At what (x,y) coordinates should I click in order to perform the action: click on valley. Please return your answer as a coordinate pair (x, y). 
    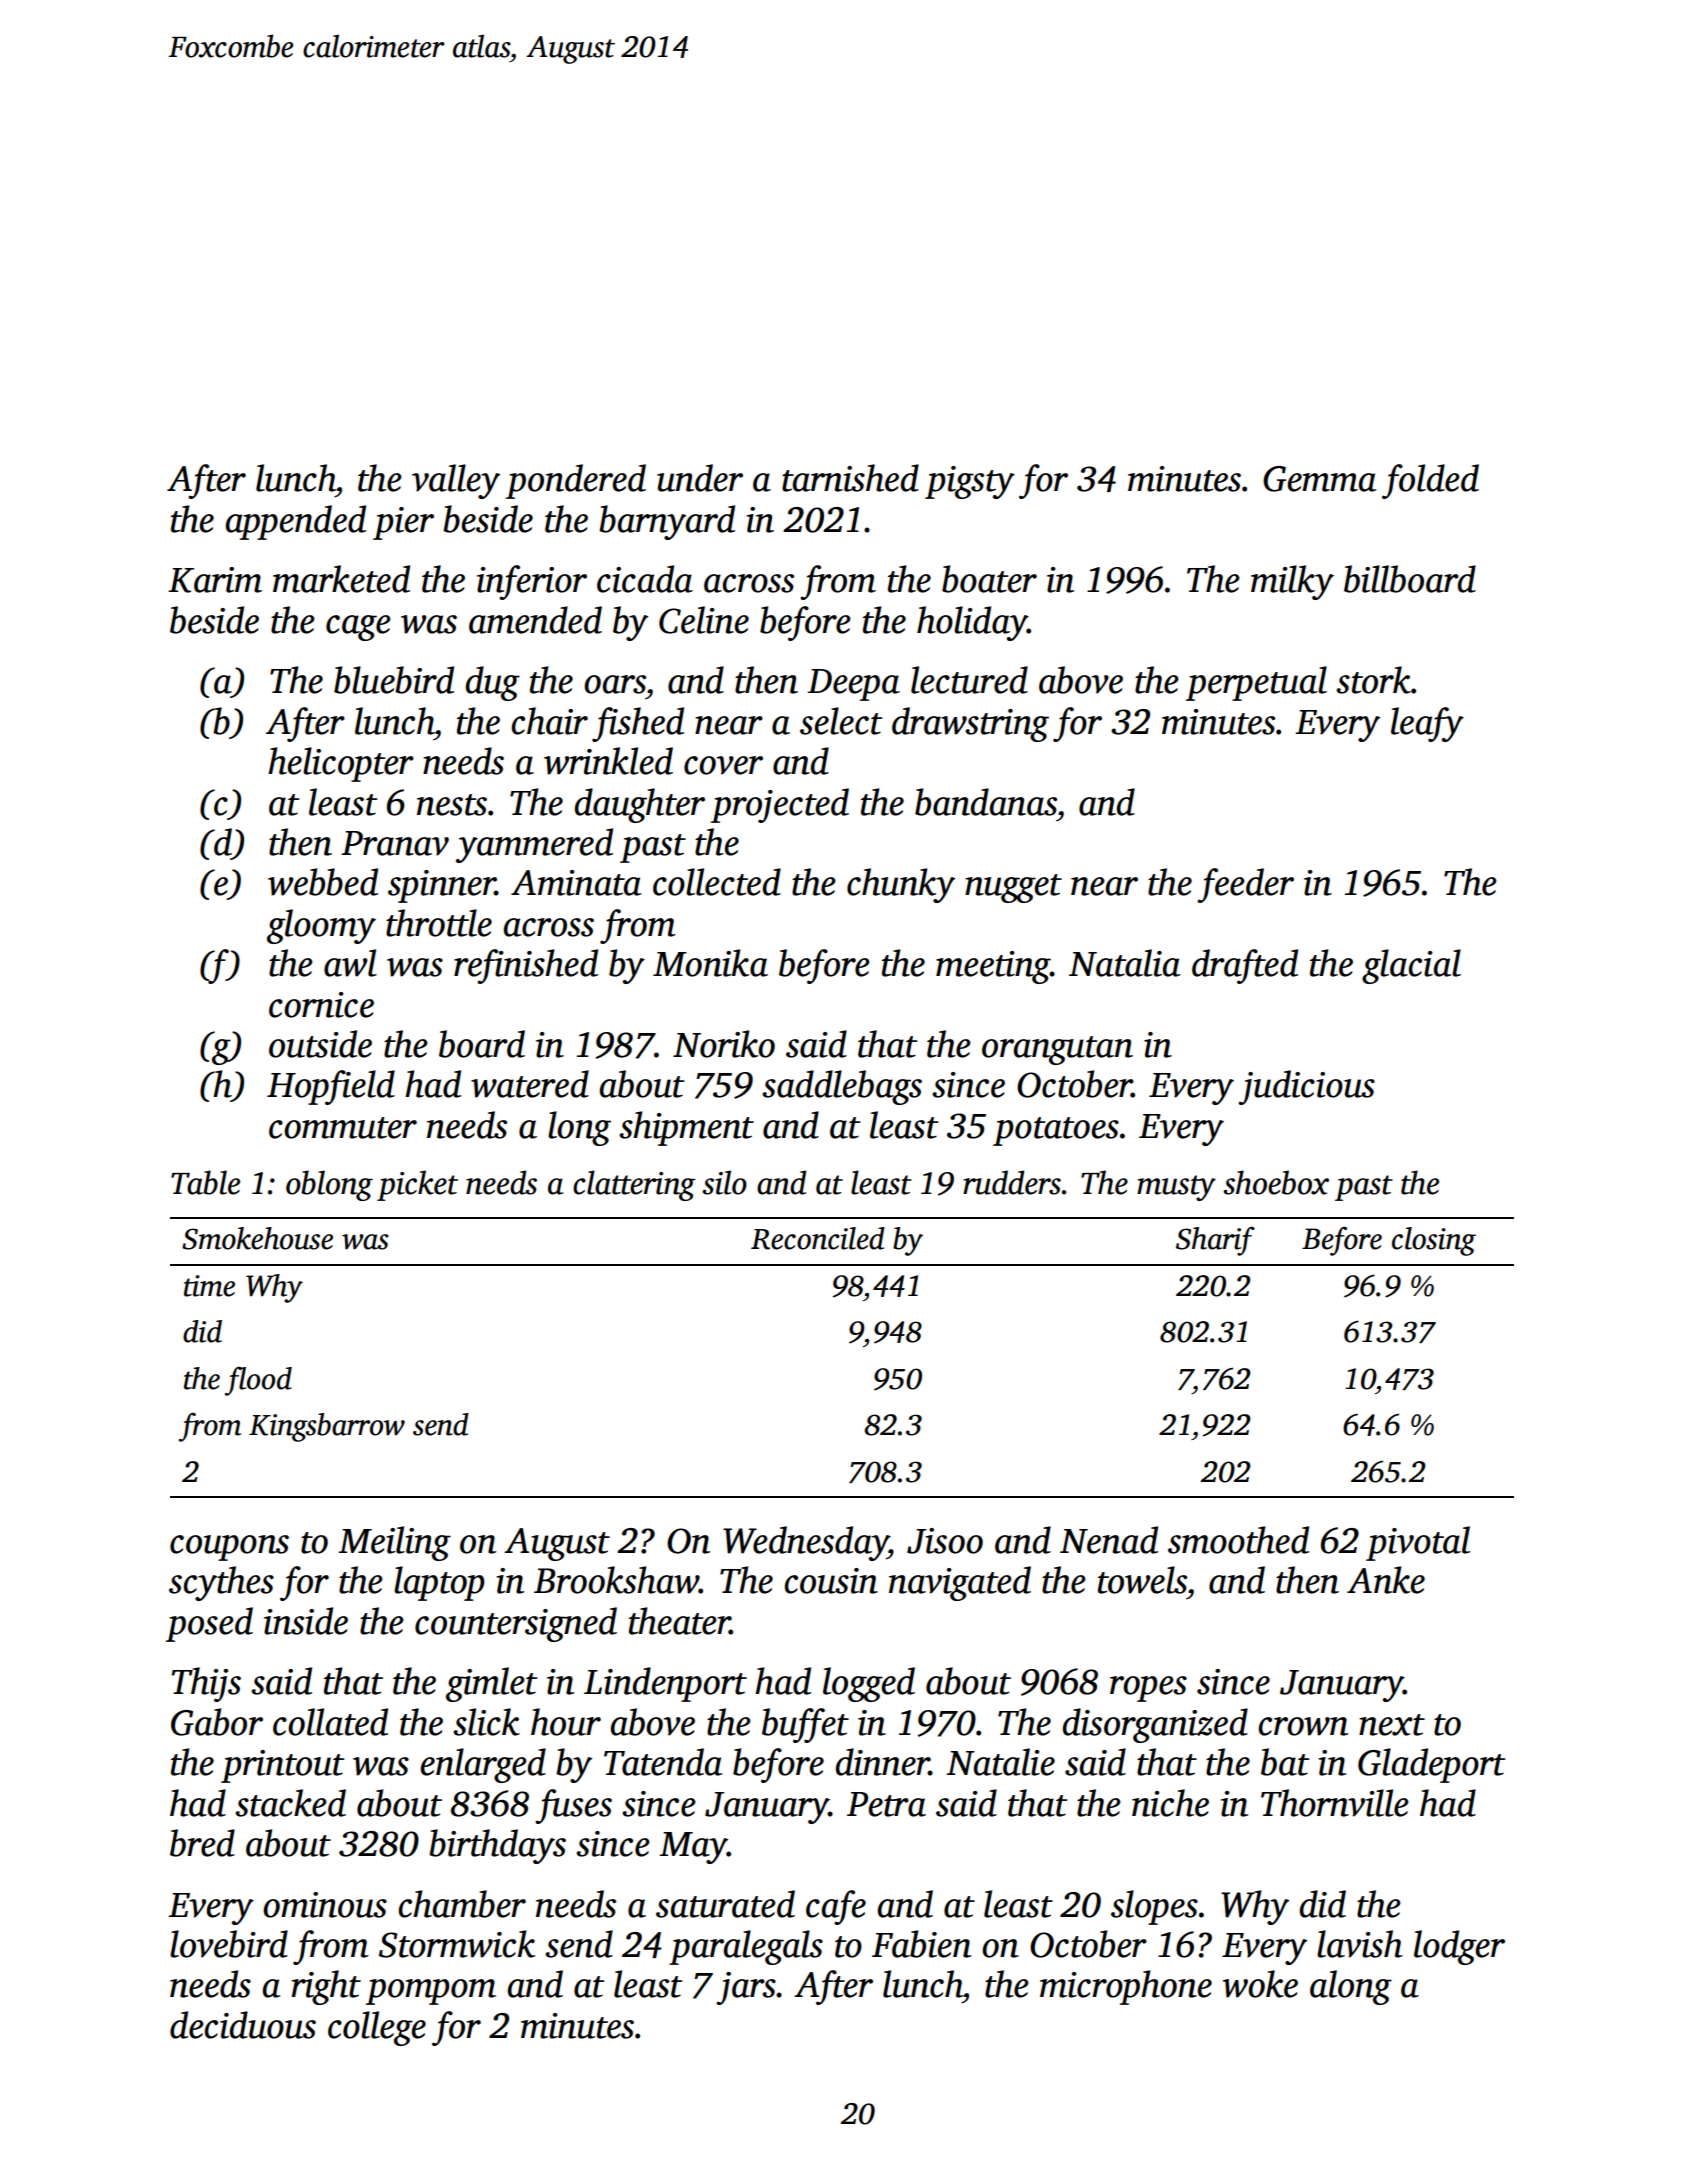
    Looking at the image, I should click on (456, 481).
